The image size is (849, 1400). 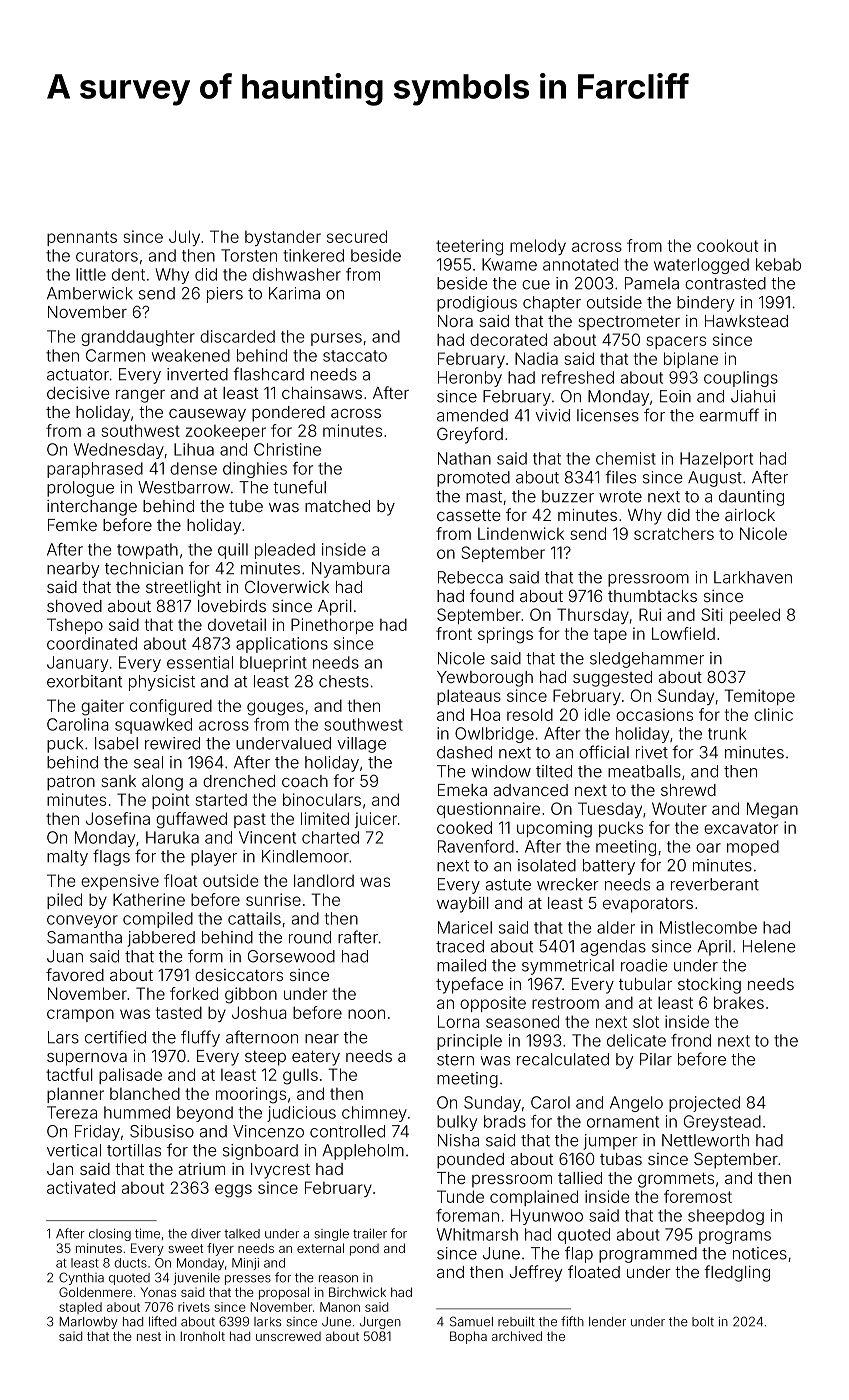 I want to click on pennants, so click(x=82, y=238).
